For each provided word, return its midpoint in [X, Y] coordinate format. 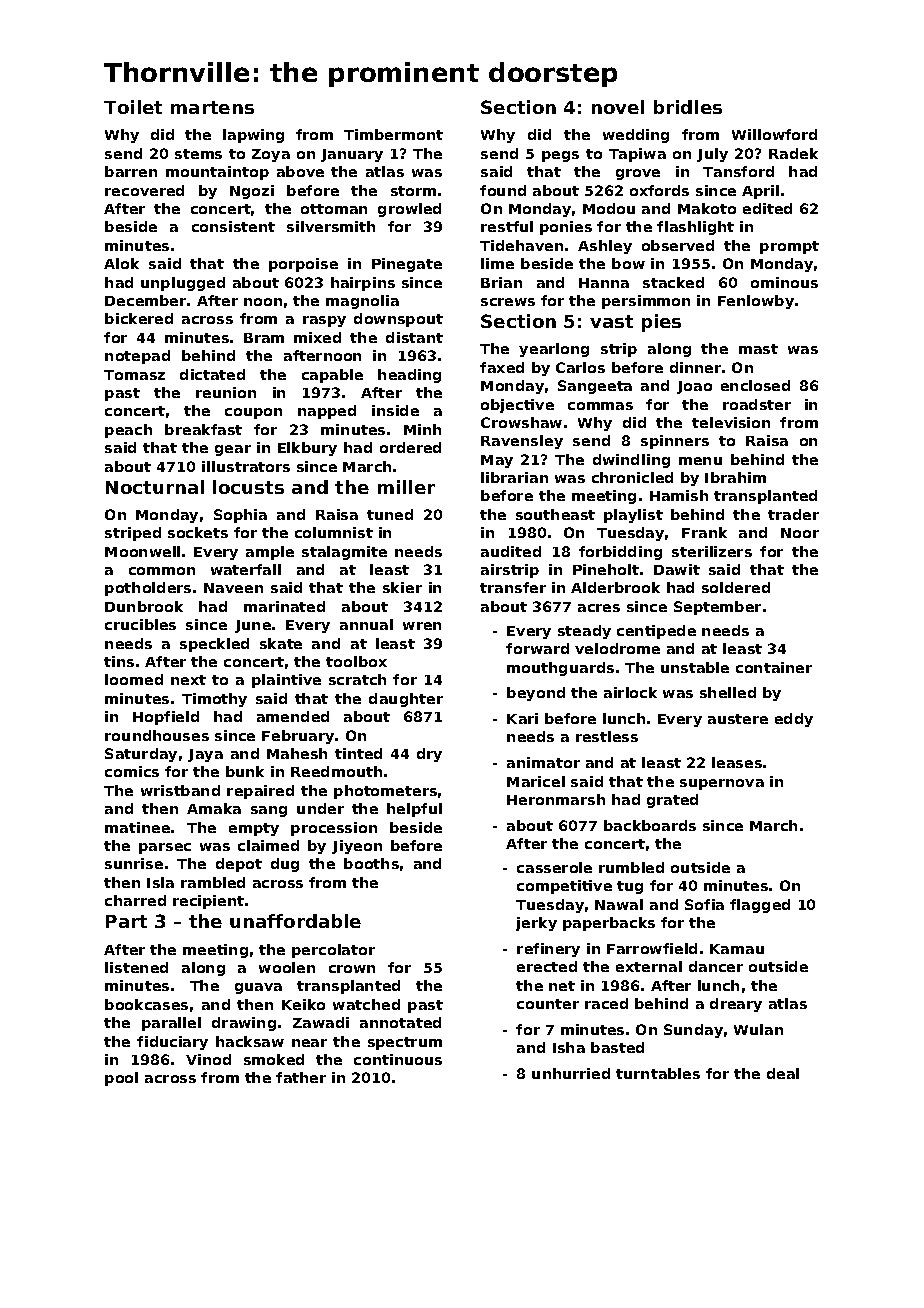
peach [128, 431]
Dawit [677, 569]
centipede [656, 632]
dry [429, 755]
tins [119, 661]
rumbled [631, 867]
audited [511, 551]
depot [239, 865]
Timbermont [393, 134]
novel [618, 107]
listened [136, 967]
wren [422, 626]
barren [131, 171]
